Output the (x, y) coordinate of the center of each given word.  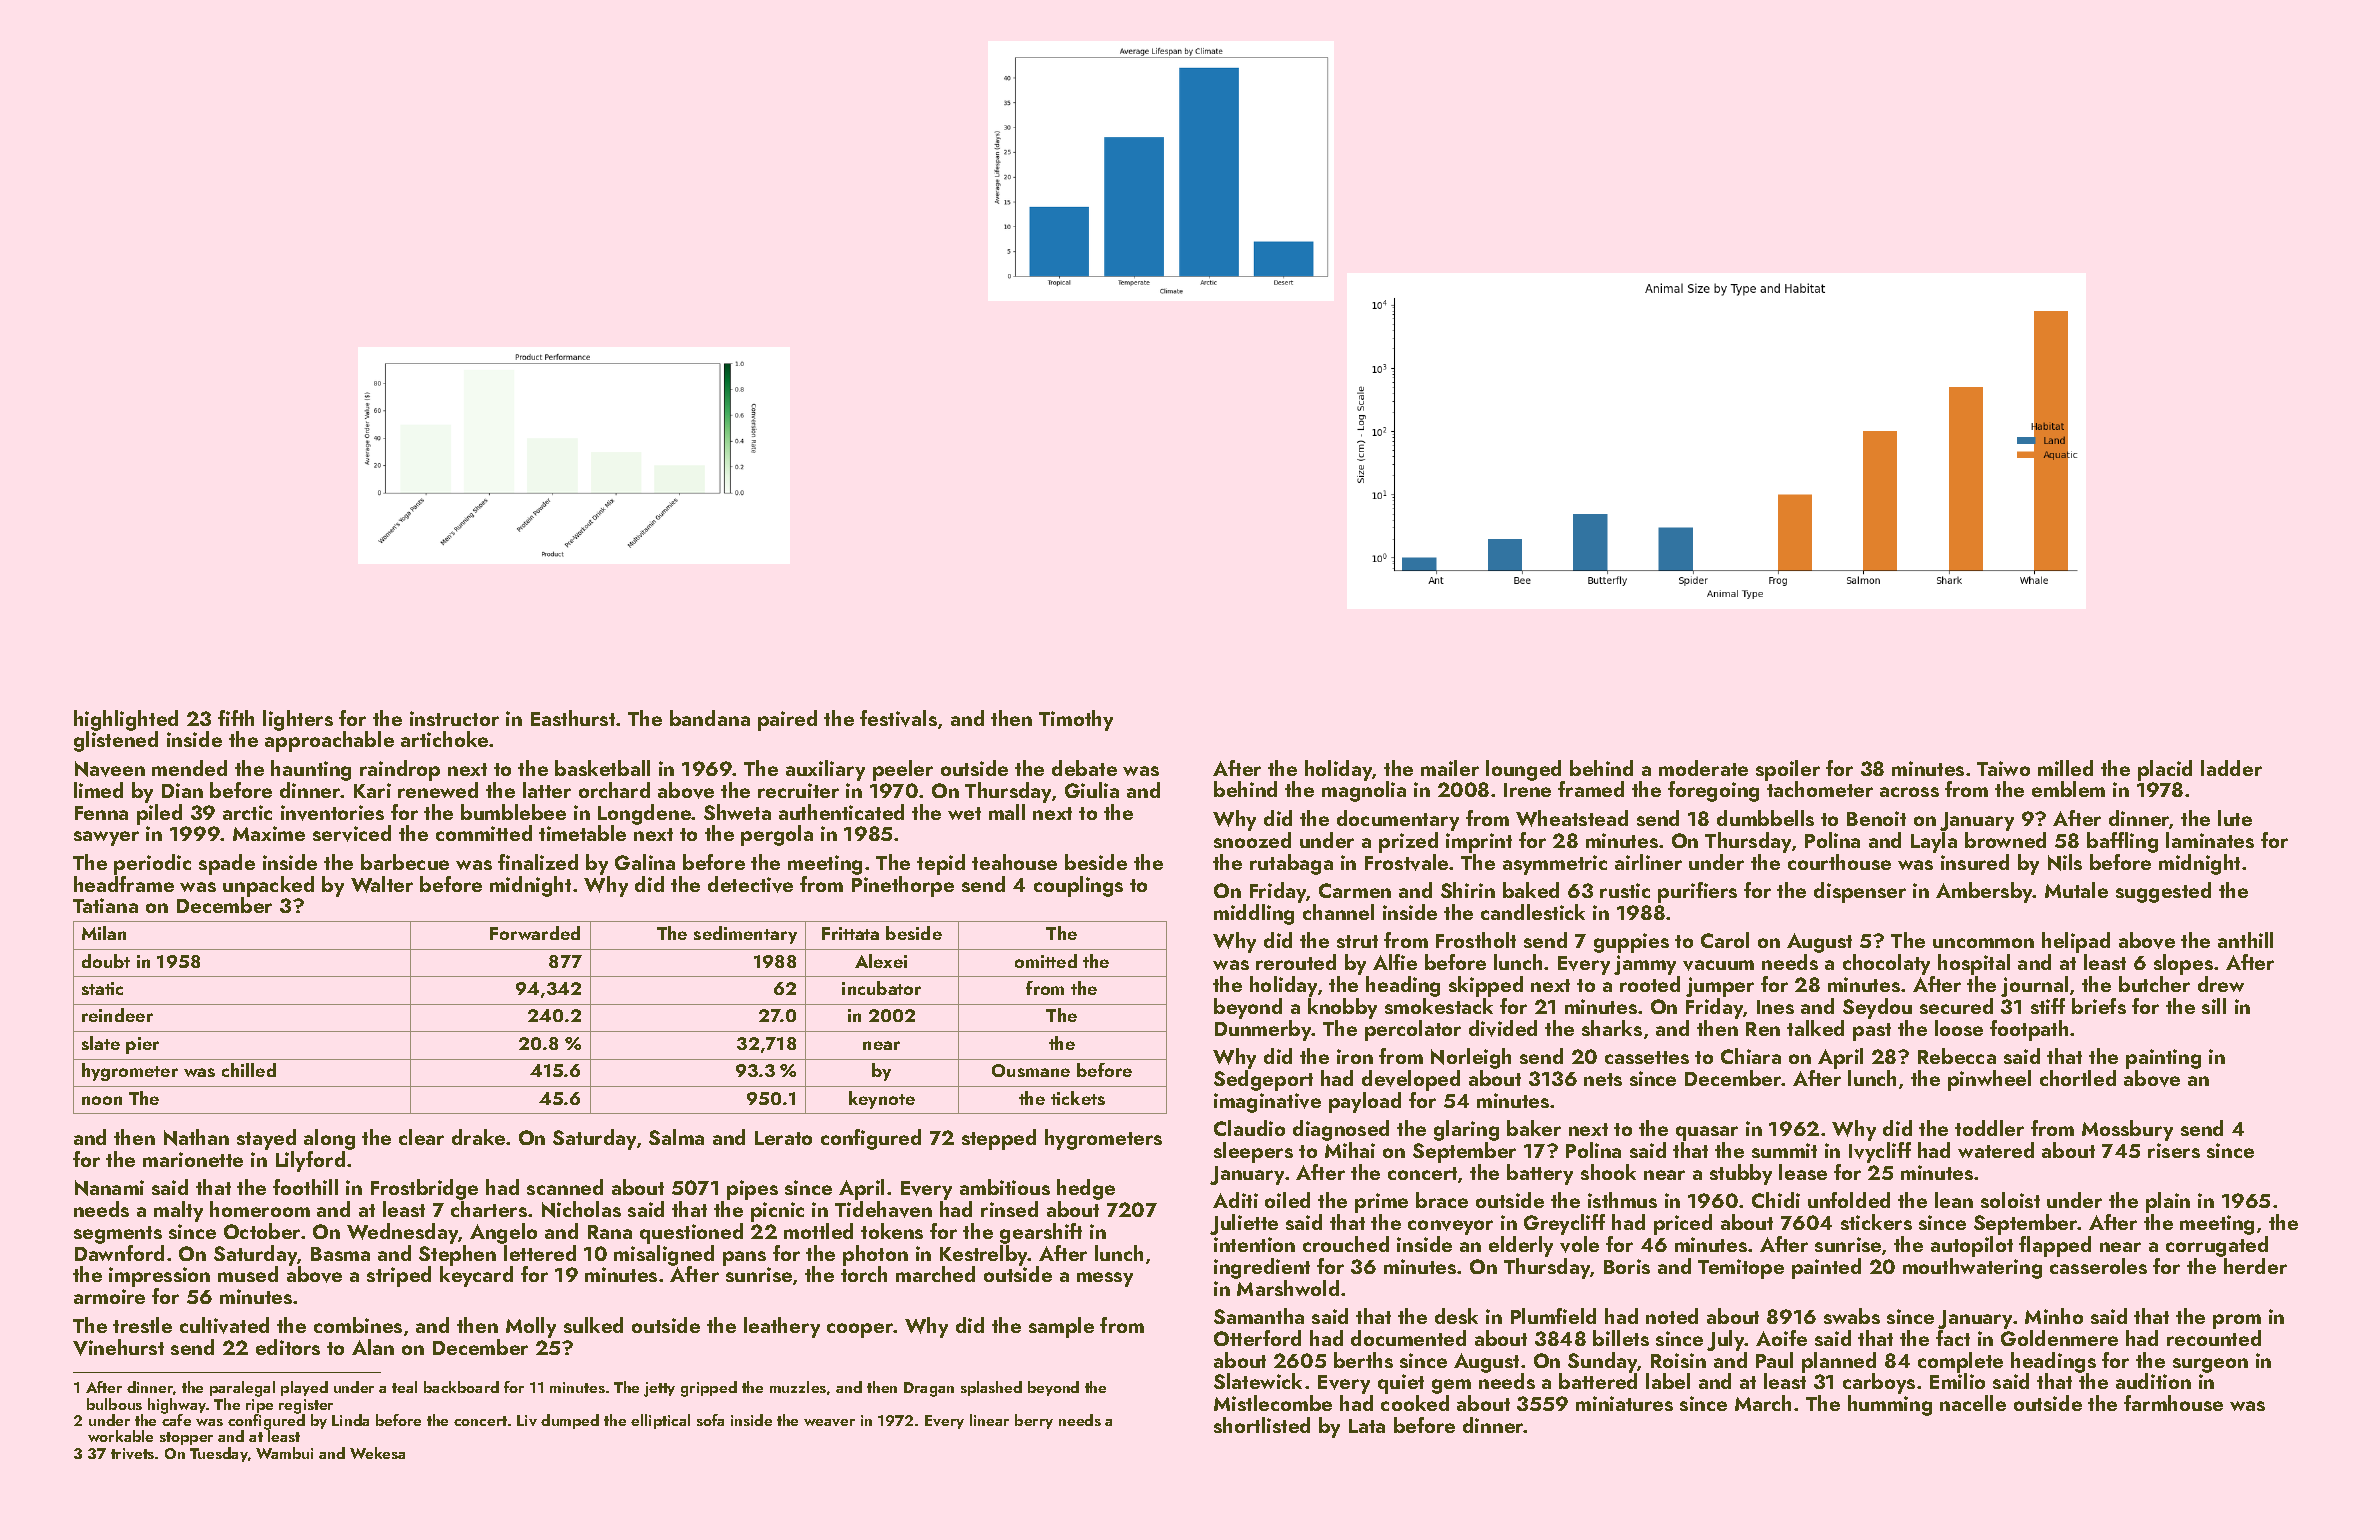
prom (2237, 1321)
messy (1105, 1279)
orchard (614, 790)
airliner (1648, 862)
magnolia (1364, 791)
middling (1254, 914)
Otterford (1257, 1338)
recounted (2214, 1338)
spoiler (1788, 770)
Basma (340, 1254)
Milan (104, 933)
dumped (570, 1421)
